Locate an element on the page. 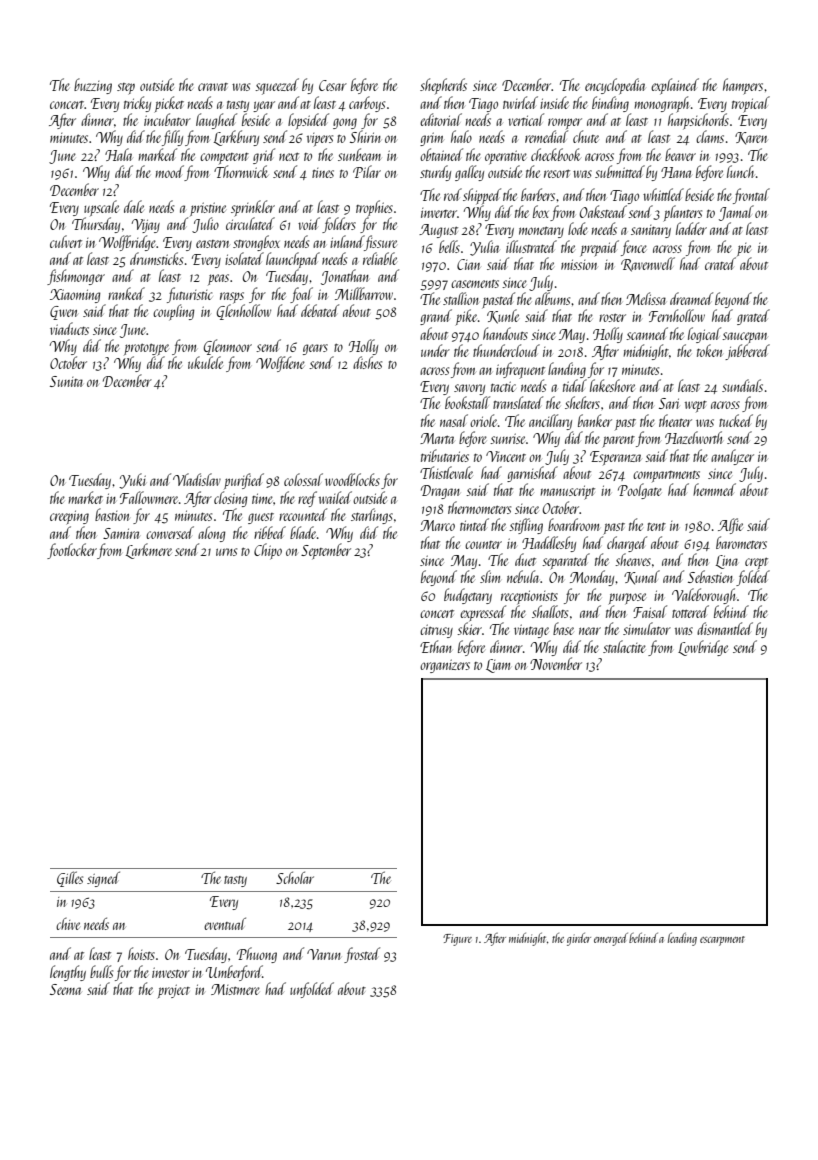 This image has height=1160, width=818. chive is located at coordinates (68, 924).
